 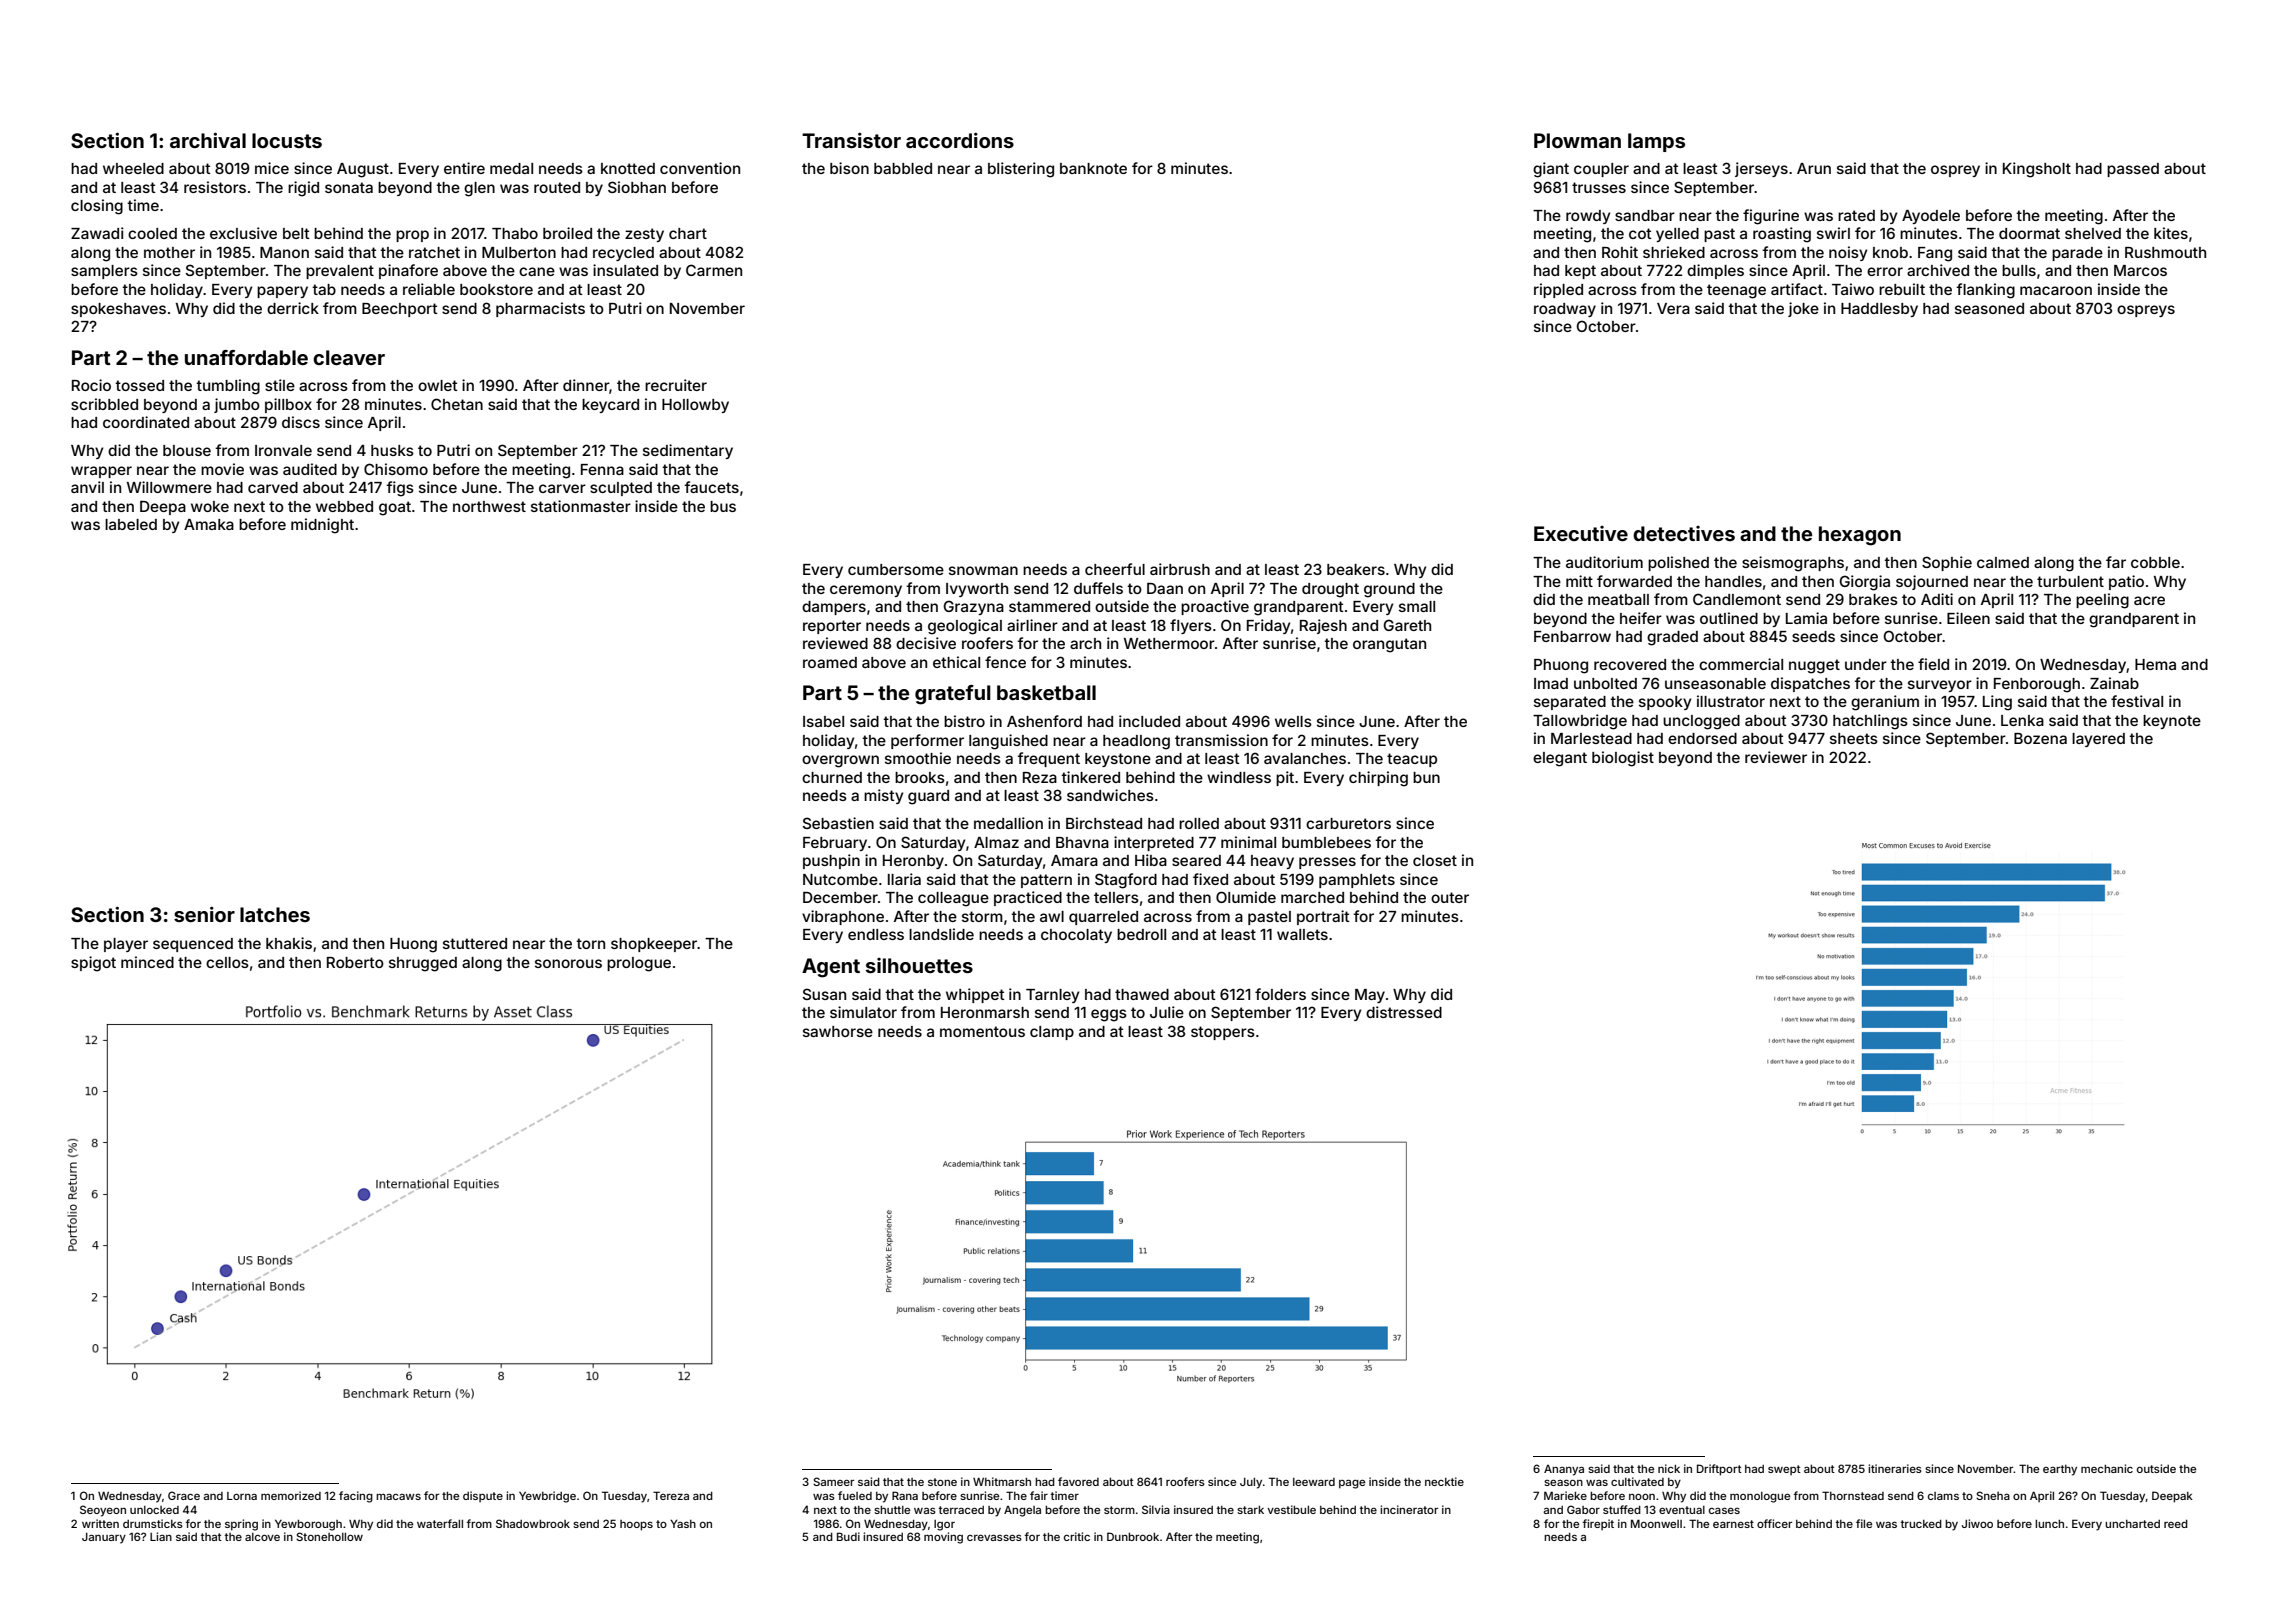 I want to click on reviewer, so click(x=1776, y=757).
